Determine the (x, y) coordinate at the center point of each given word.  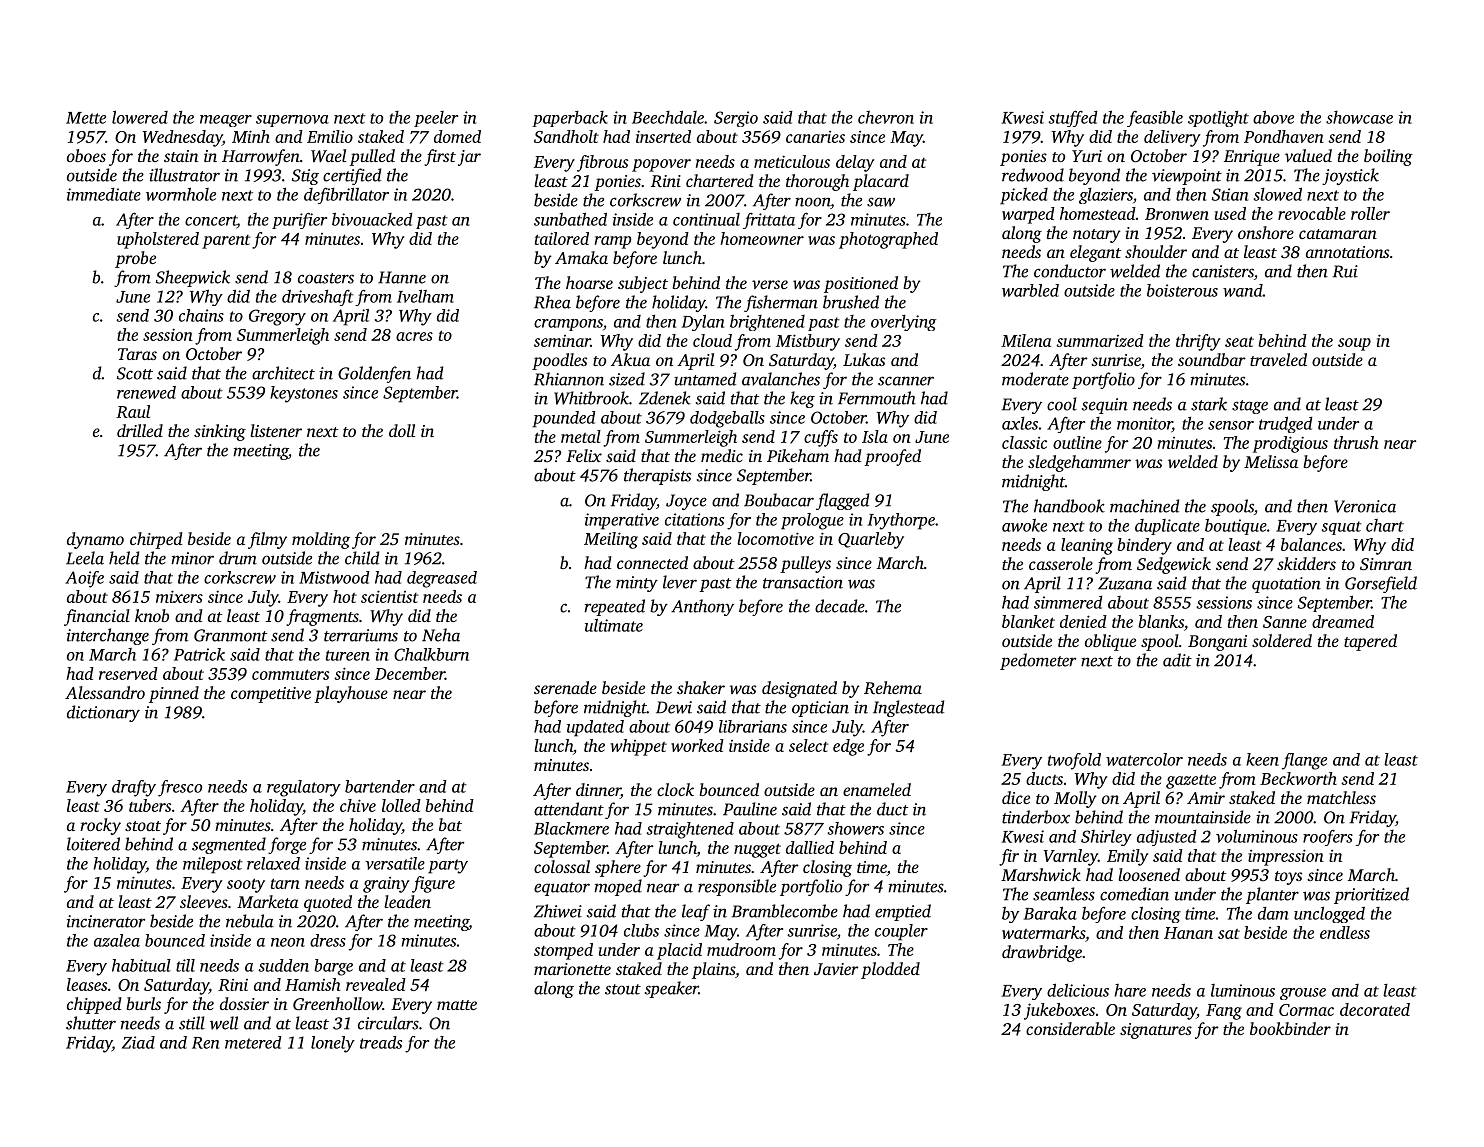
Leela (85, 558)
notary (1097, 236)
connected (652, 562)
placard (881, 182)
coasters (326, 278)
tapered (1370, 642)
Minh (251, 136)
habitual (141, 965)
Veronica (1365, 506)
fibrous (602, 163)
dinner (598, 791)
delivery (1172, 138)
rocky (100, 826)
